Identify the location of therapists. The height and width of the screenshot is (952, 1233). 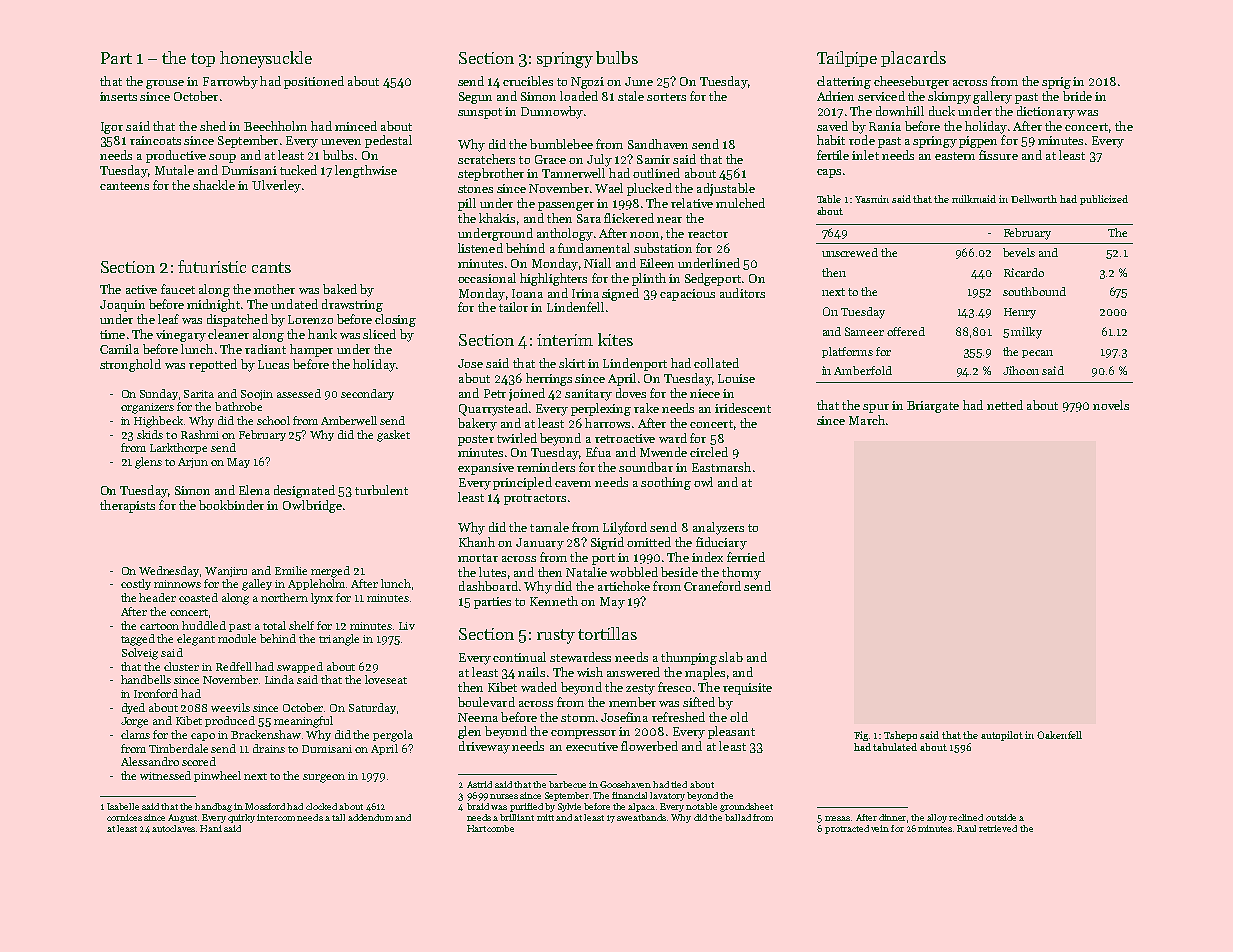
(127, 506).
